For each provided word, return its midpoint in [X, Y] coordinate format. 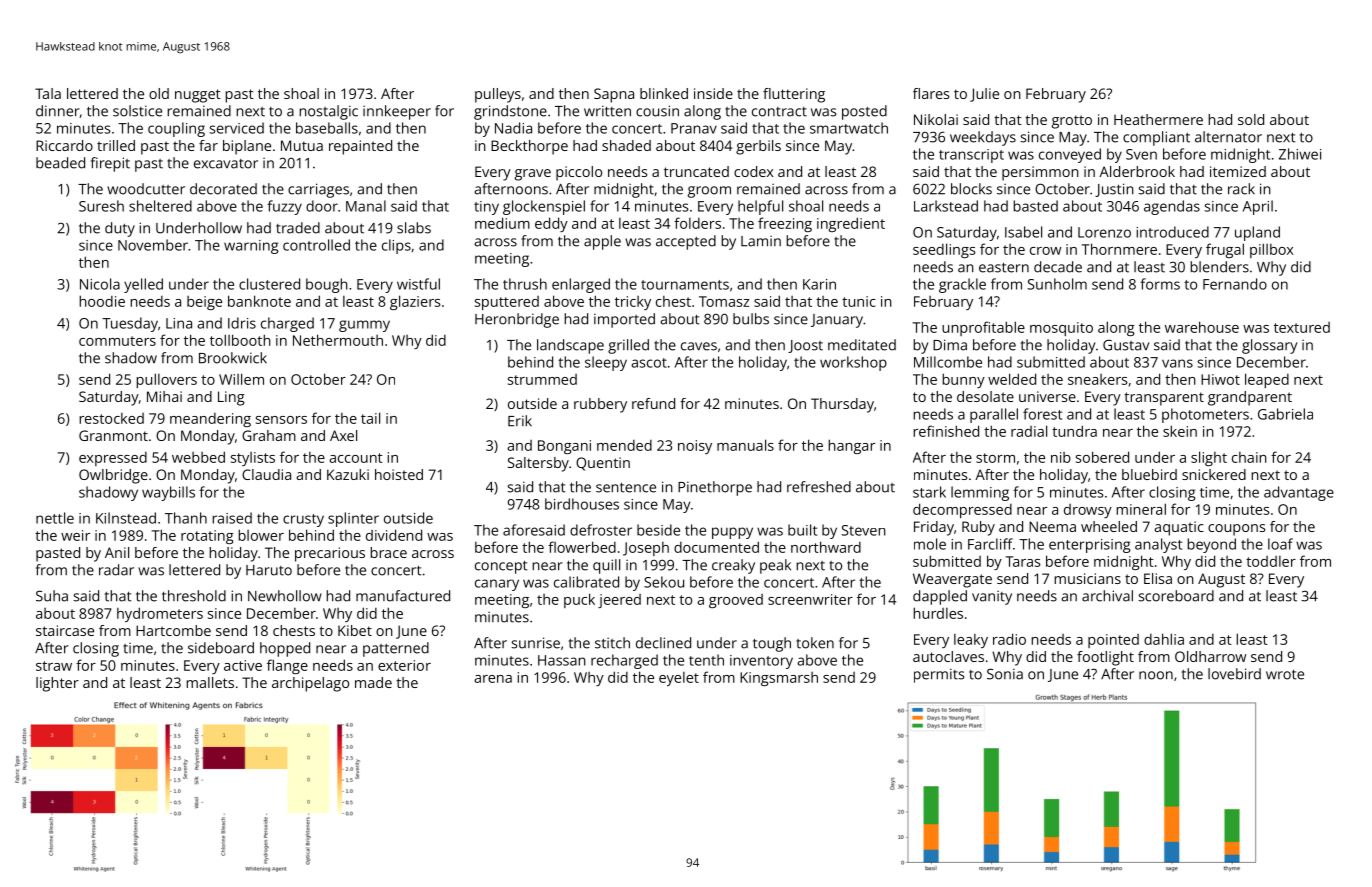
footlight [1105, 658]
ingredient [851, 224]
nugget [198, 96]
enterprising [1089, 546]
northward [826, 547]
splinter [353, 519]
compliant [1156, 138]
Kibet [355, 630]
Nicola [100, 284]
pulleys [498, 95]
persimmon [1040, 173]
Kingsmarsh [779, 679]
